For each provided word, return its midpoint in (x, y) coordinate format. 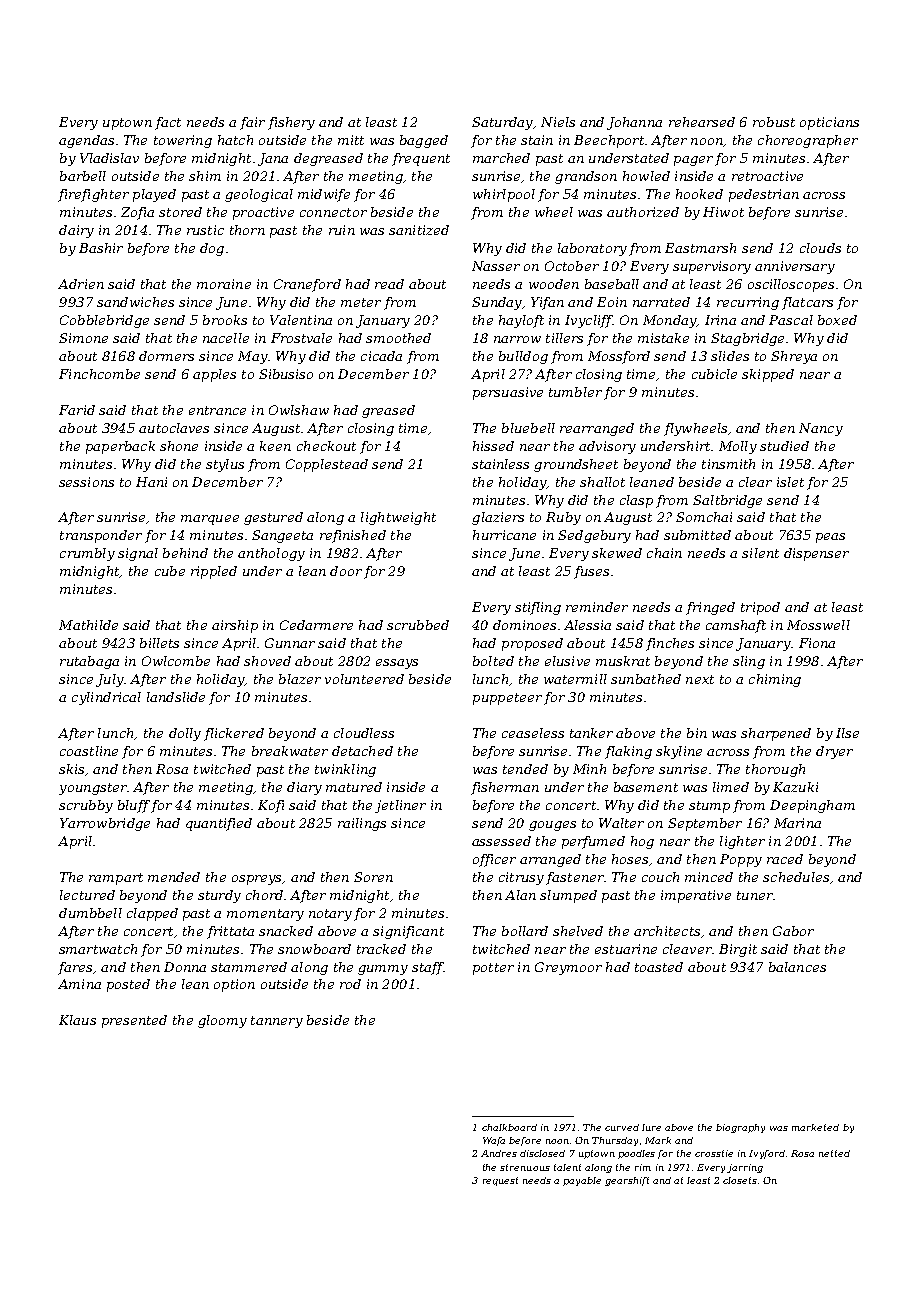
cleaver (687, 949)
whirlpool (504, 195)
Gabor (793, 931)
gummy (383, 970)
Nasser (496, 266)
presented (134, 1021)
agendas (86, 141)
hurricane (504, 535)
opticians (829, 123)
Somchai (704, 517)
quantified (219, 824)
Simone (83, 338)
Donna (185, 967)
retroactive (767, 176)
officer (494, 860)
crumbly (87, 554)
